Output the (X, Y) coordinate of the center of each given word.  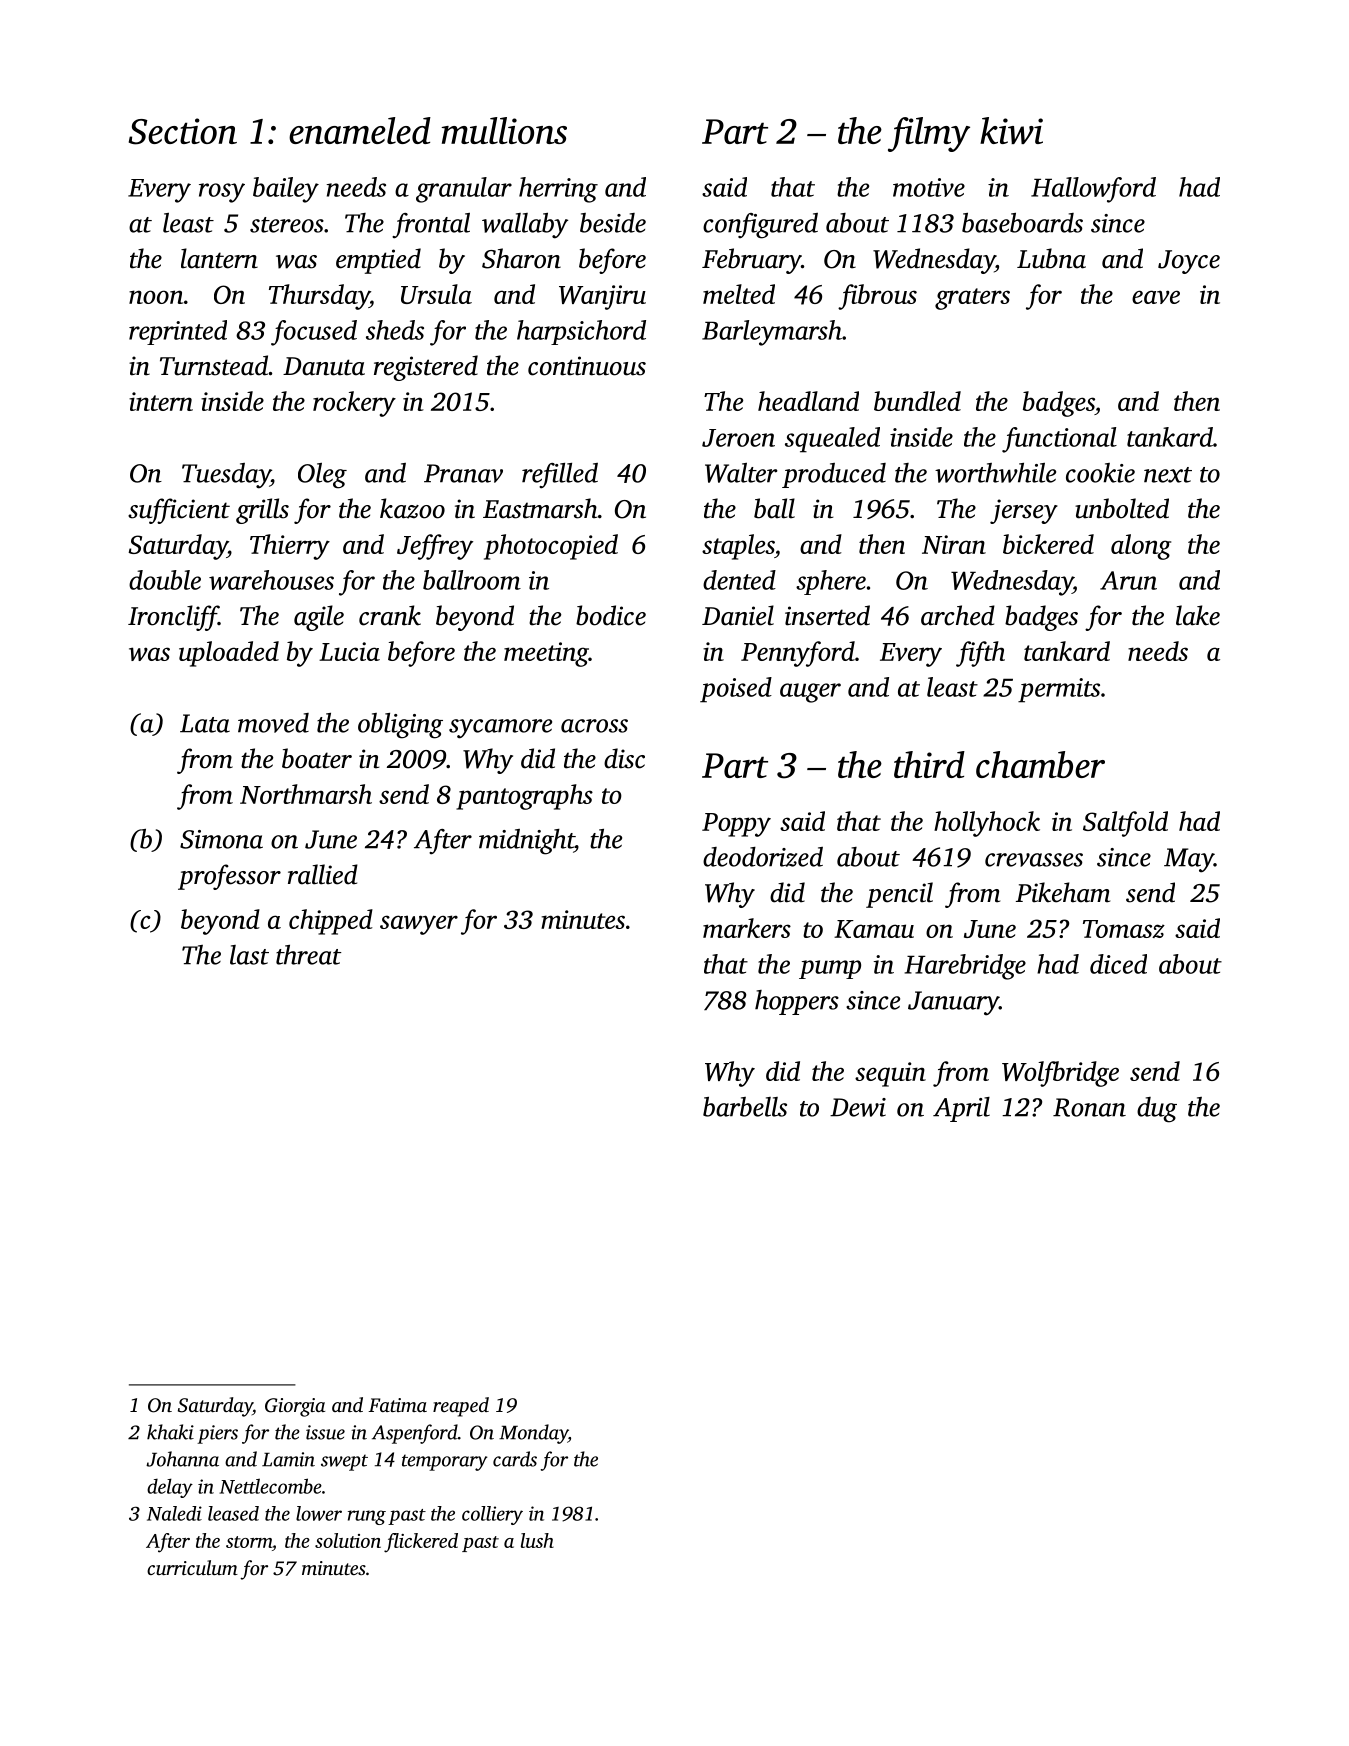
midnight (526, 842)
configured (760, 226)
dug (1157, 1110)
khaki (170, 1432)
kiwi (1011, 130)
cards (515, 1459)
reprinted (178, 332)
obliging (400, 726)
